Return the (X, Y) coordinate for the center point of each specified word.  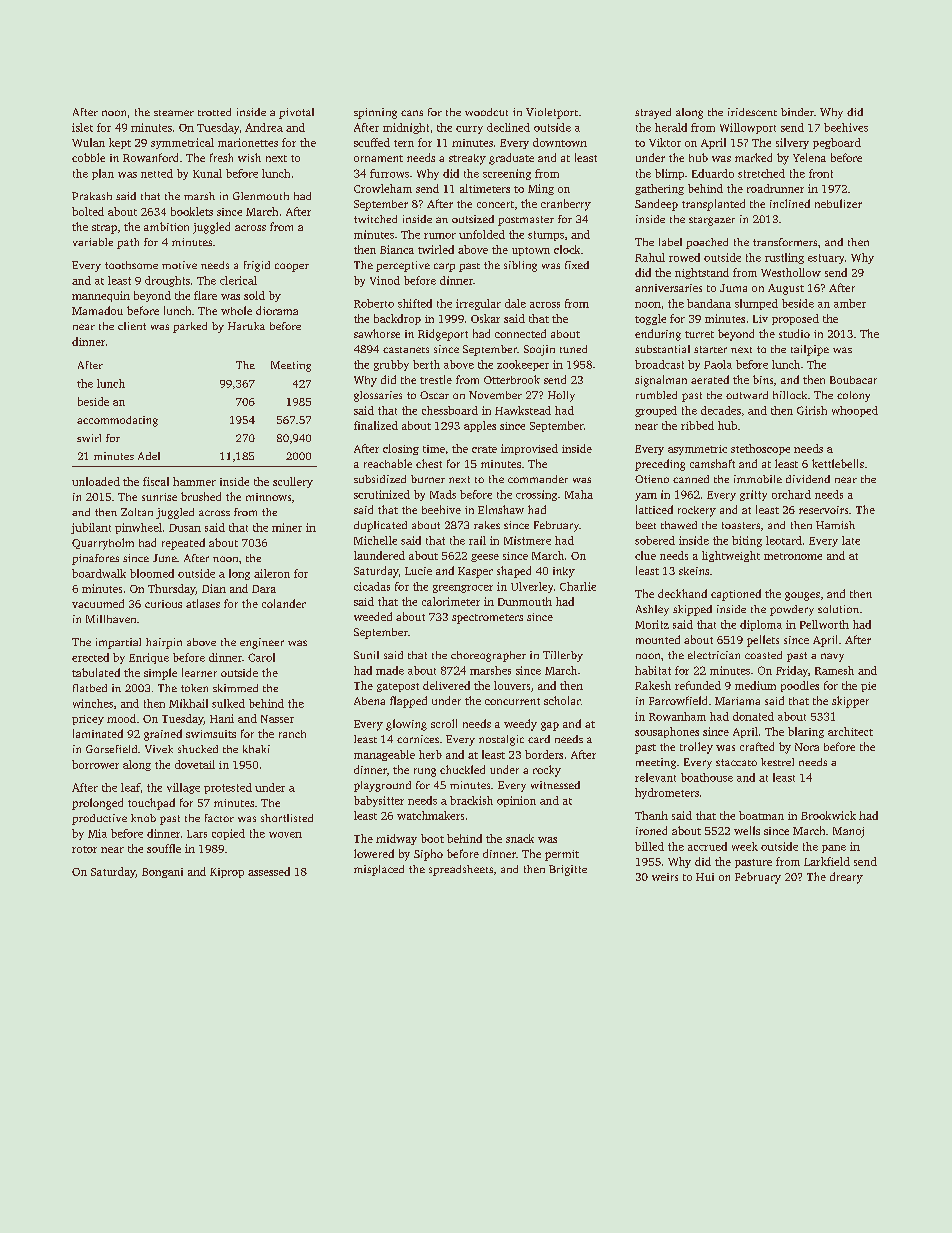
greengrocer (463, 589)
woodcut (486, 112)
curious (163, 604)
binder (797, 112)
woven (285, 835)
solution (838, 609)
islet (82, 127)
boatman (761, 815)
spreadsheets (461, 870)
